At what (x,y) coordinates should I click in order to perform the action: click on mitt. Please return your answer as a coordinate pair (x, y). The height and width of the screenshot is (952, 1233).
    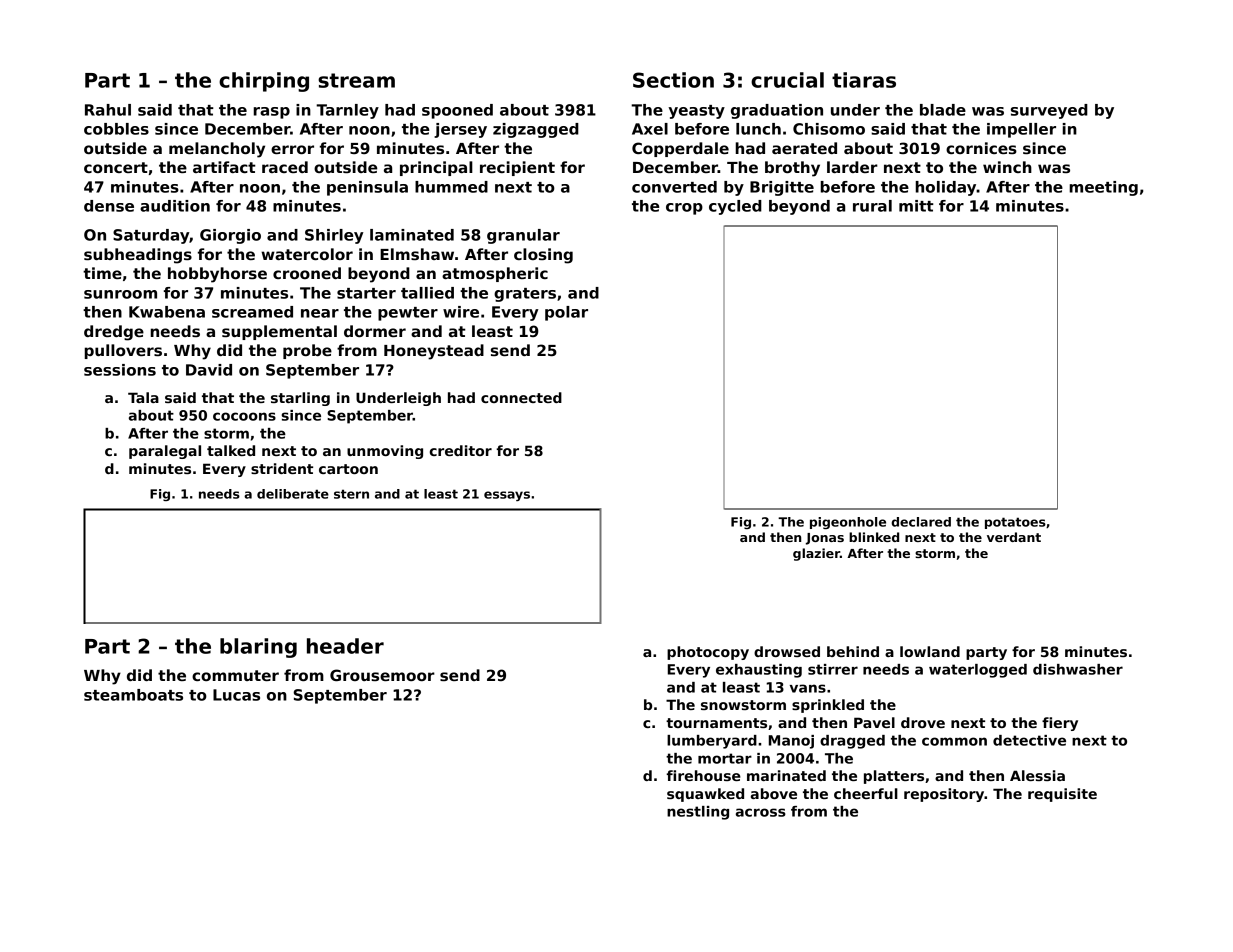
    Looking at the image, I should click on (916, 206).
